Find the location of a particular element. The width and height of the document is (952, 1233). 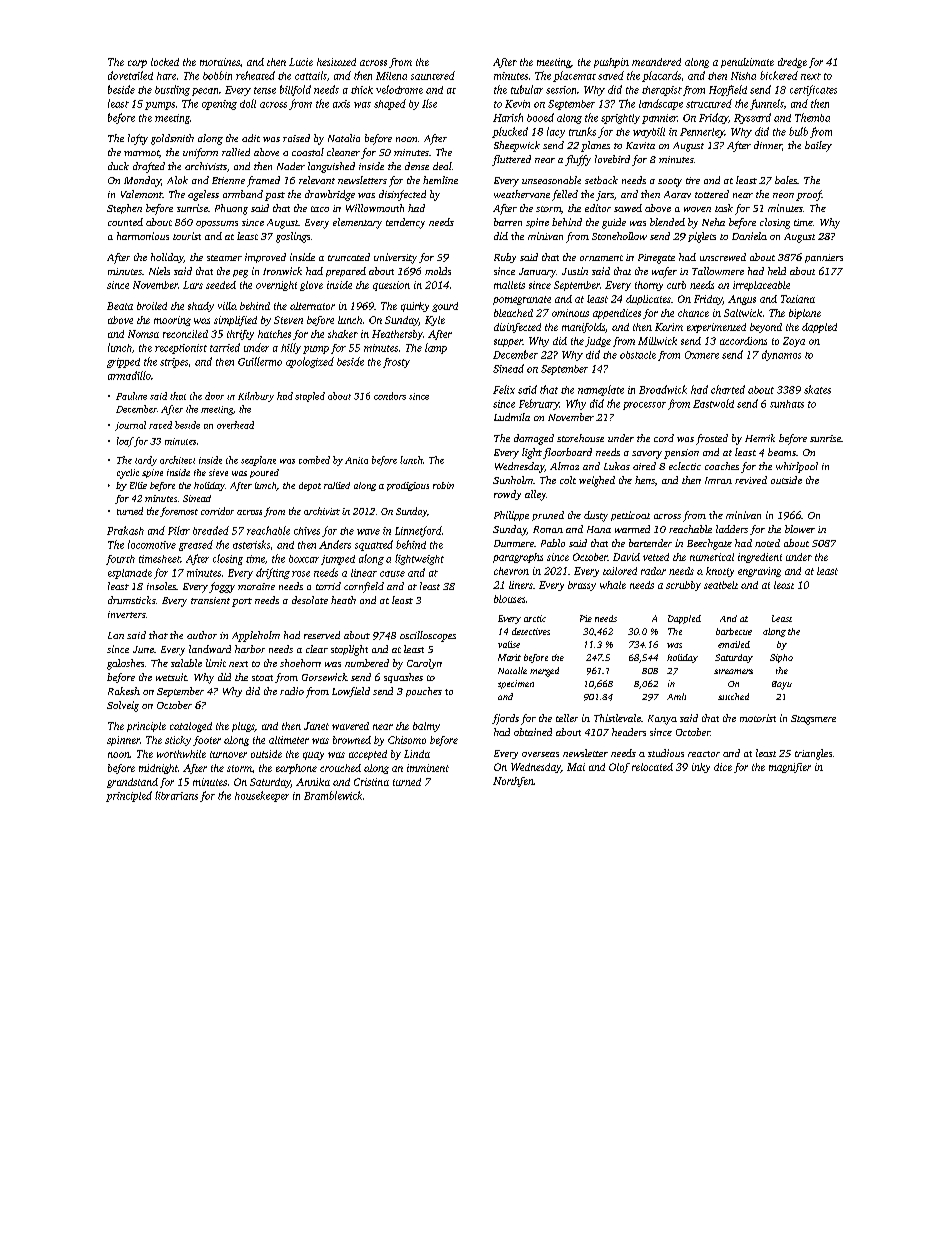

pushpin is located at coordinates (611, 63).
